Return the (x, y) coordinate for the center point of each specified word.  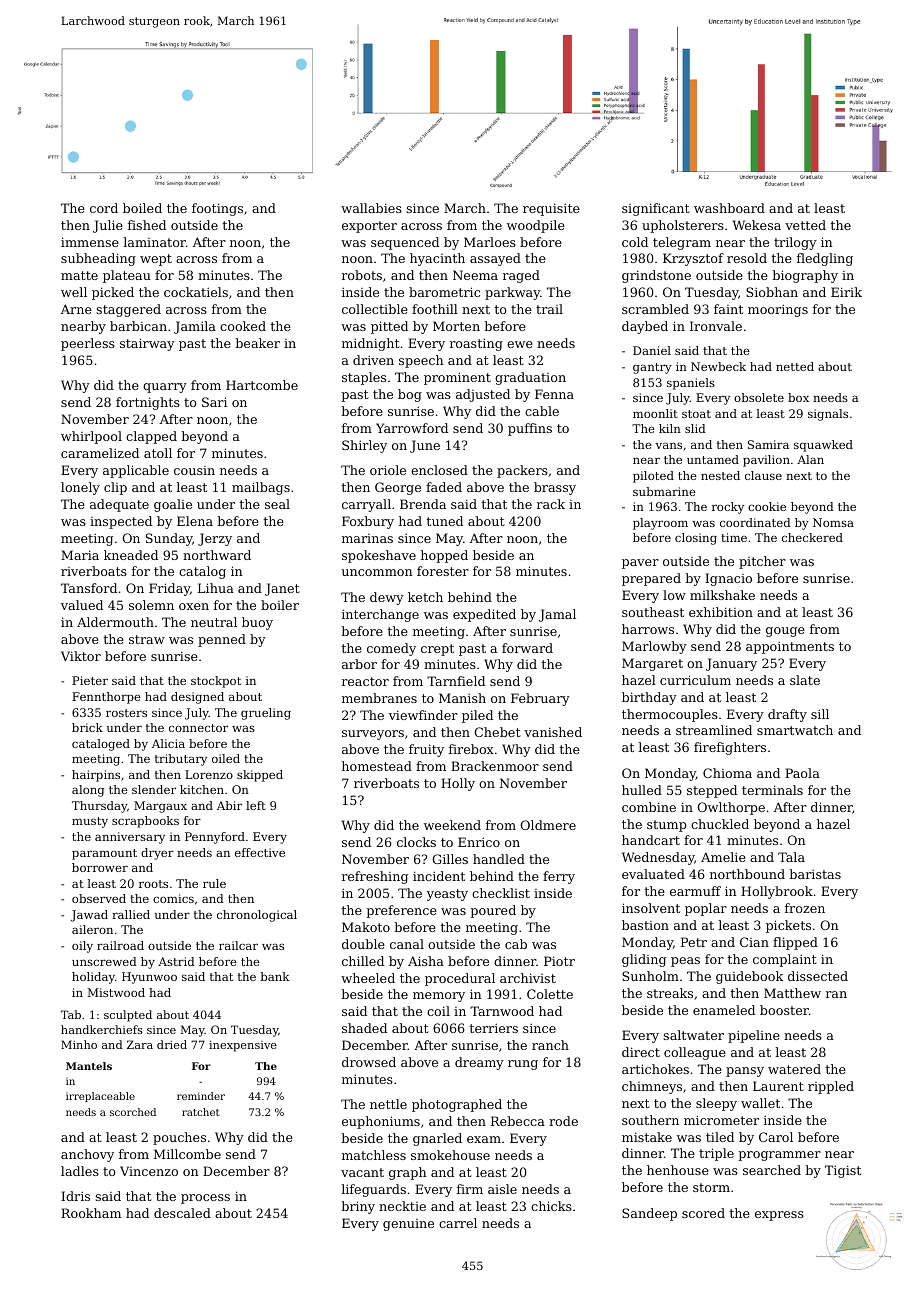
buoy (257, 623)
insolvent (651, 908)
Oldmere (548, 825)
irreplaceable (100, 1097)
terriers (494, 1028)
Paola (802, 773)
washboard (729, 208)
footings (217, 209)
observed (99, 898)
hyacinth (437, 259)
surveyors (373, 735)
